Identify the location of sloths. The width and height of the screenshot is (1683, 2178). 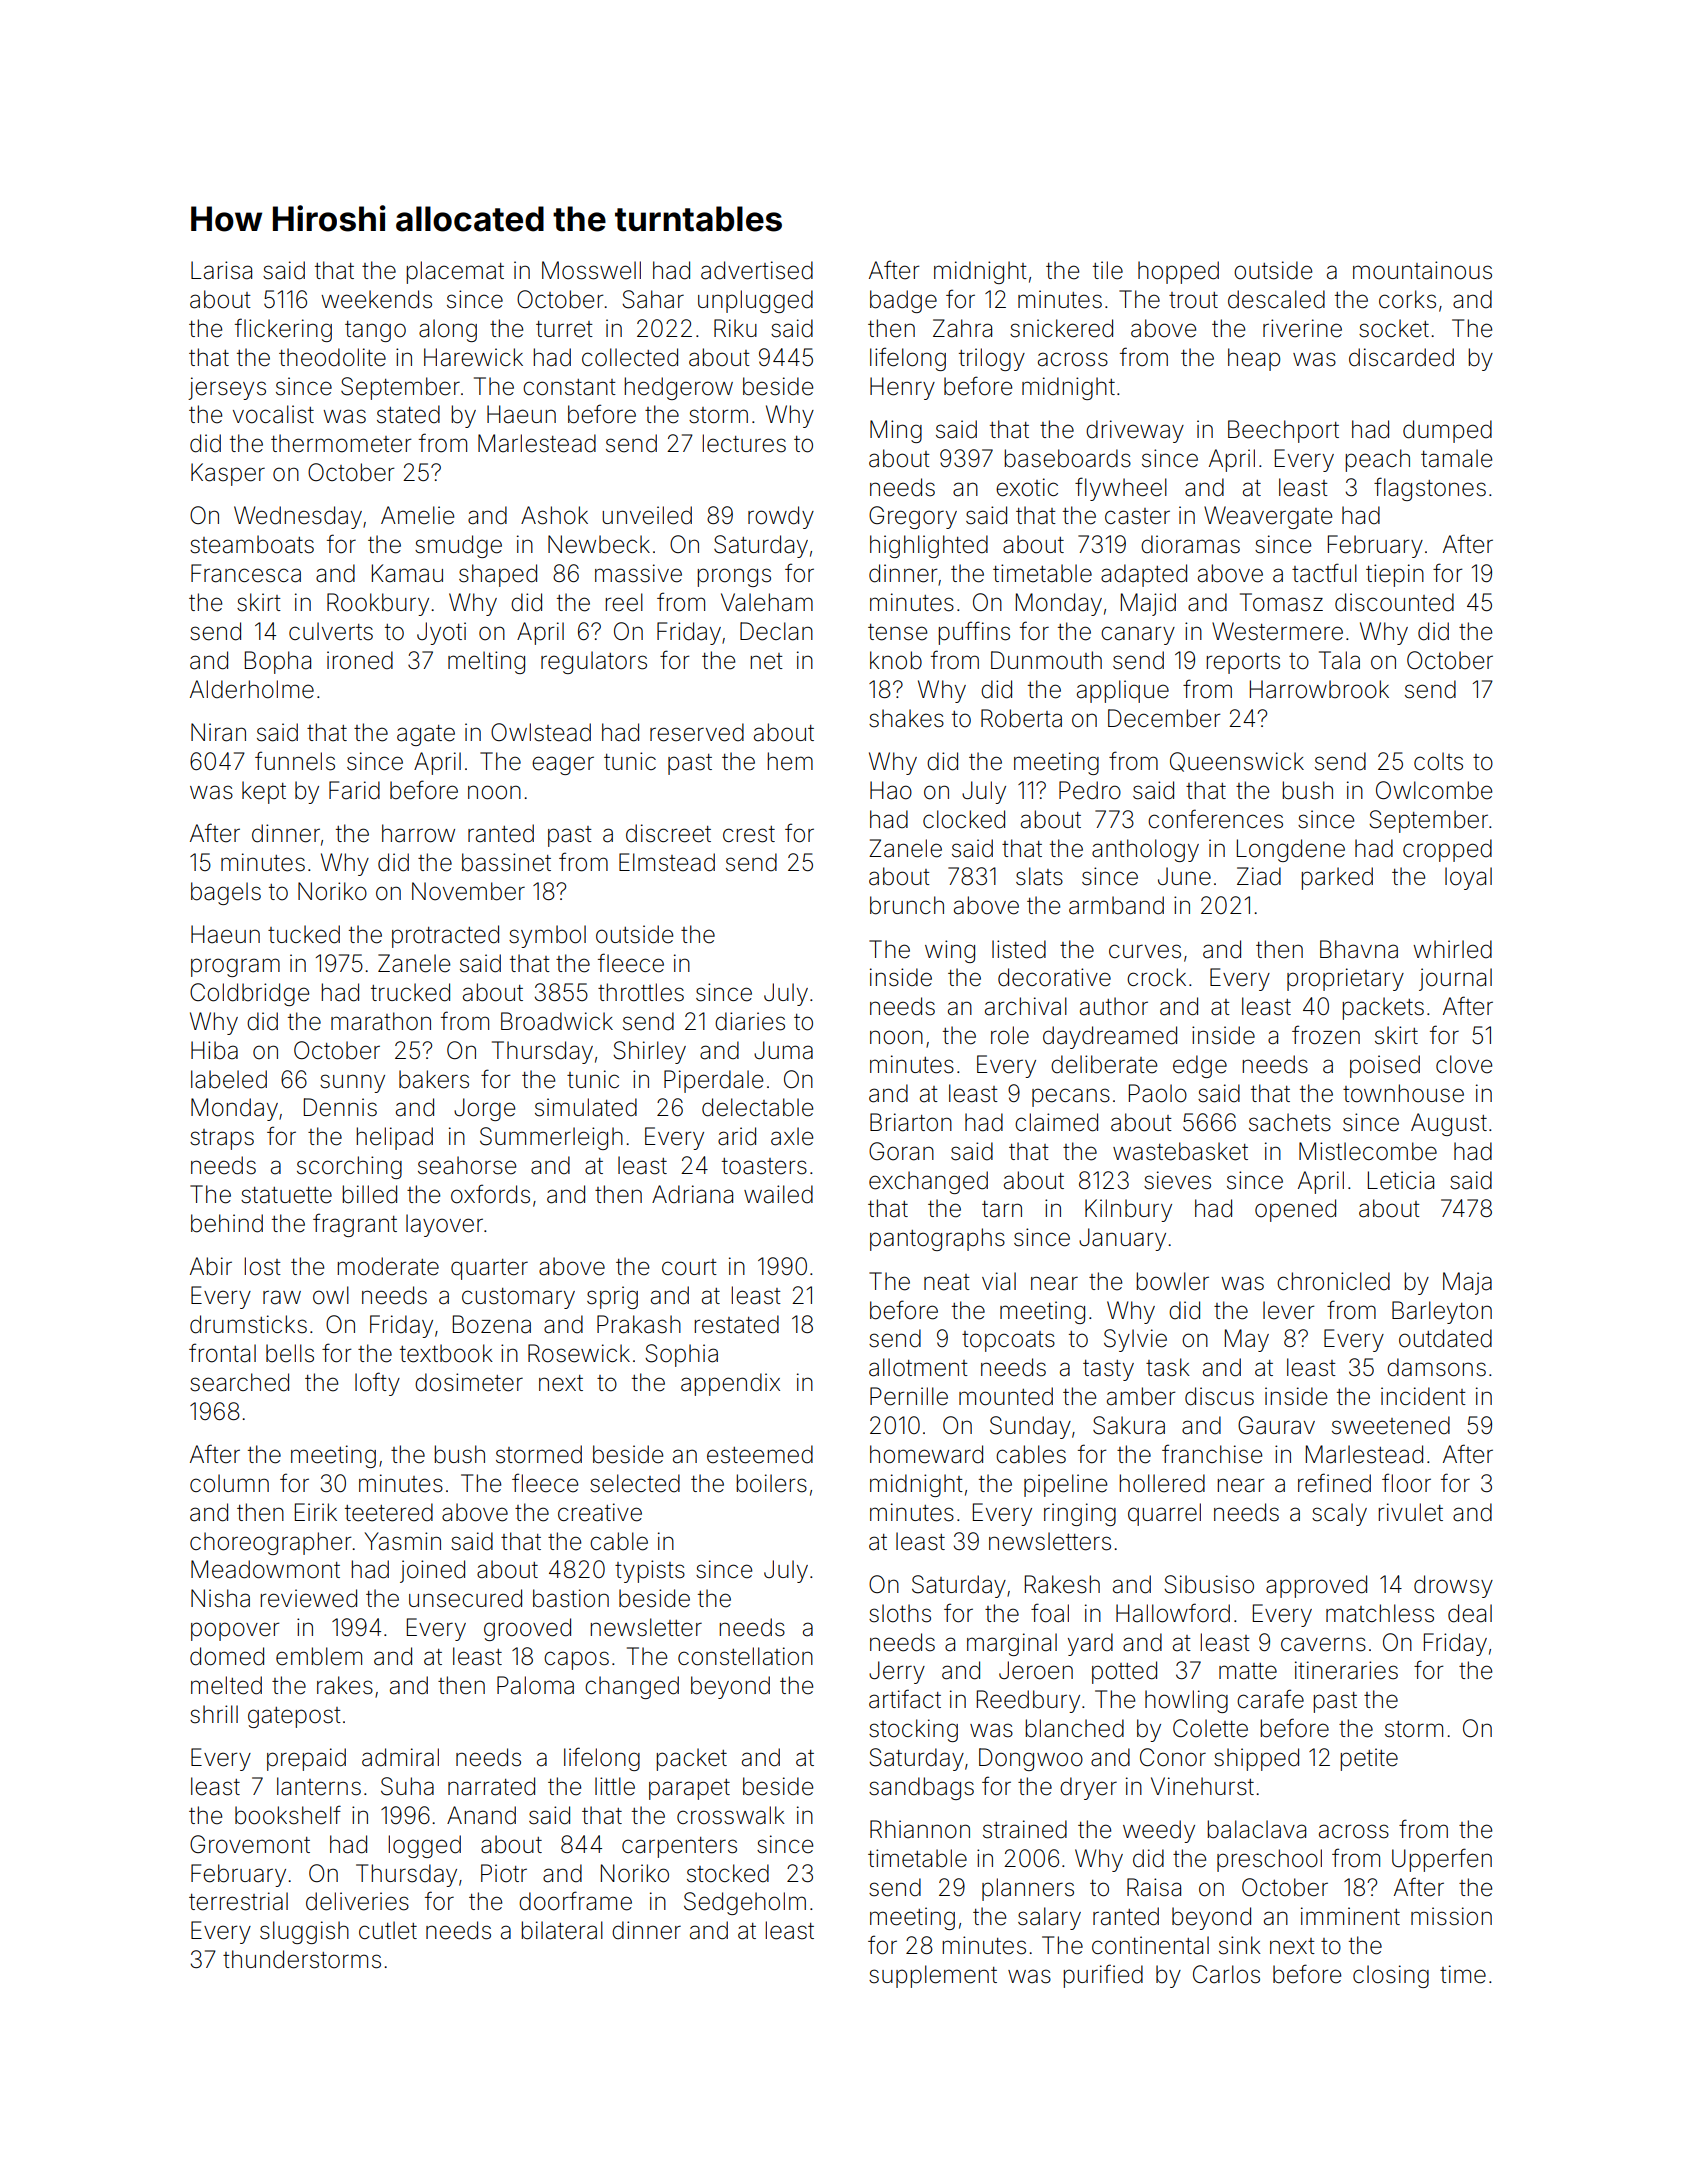
(900, 1613).
